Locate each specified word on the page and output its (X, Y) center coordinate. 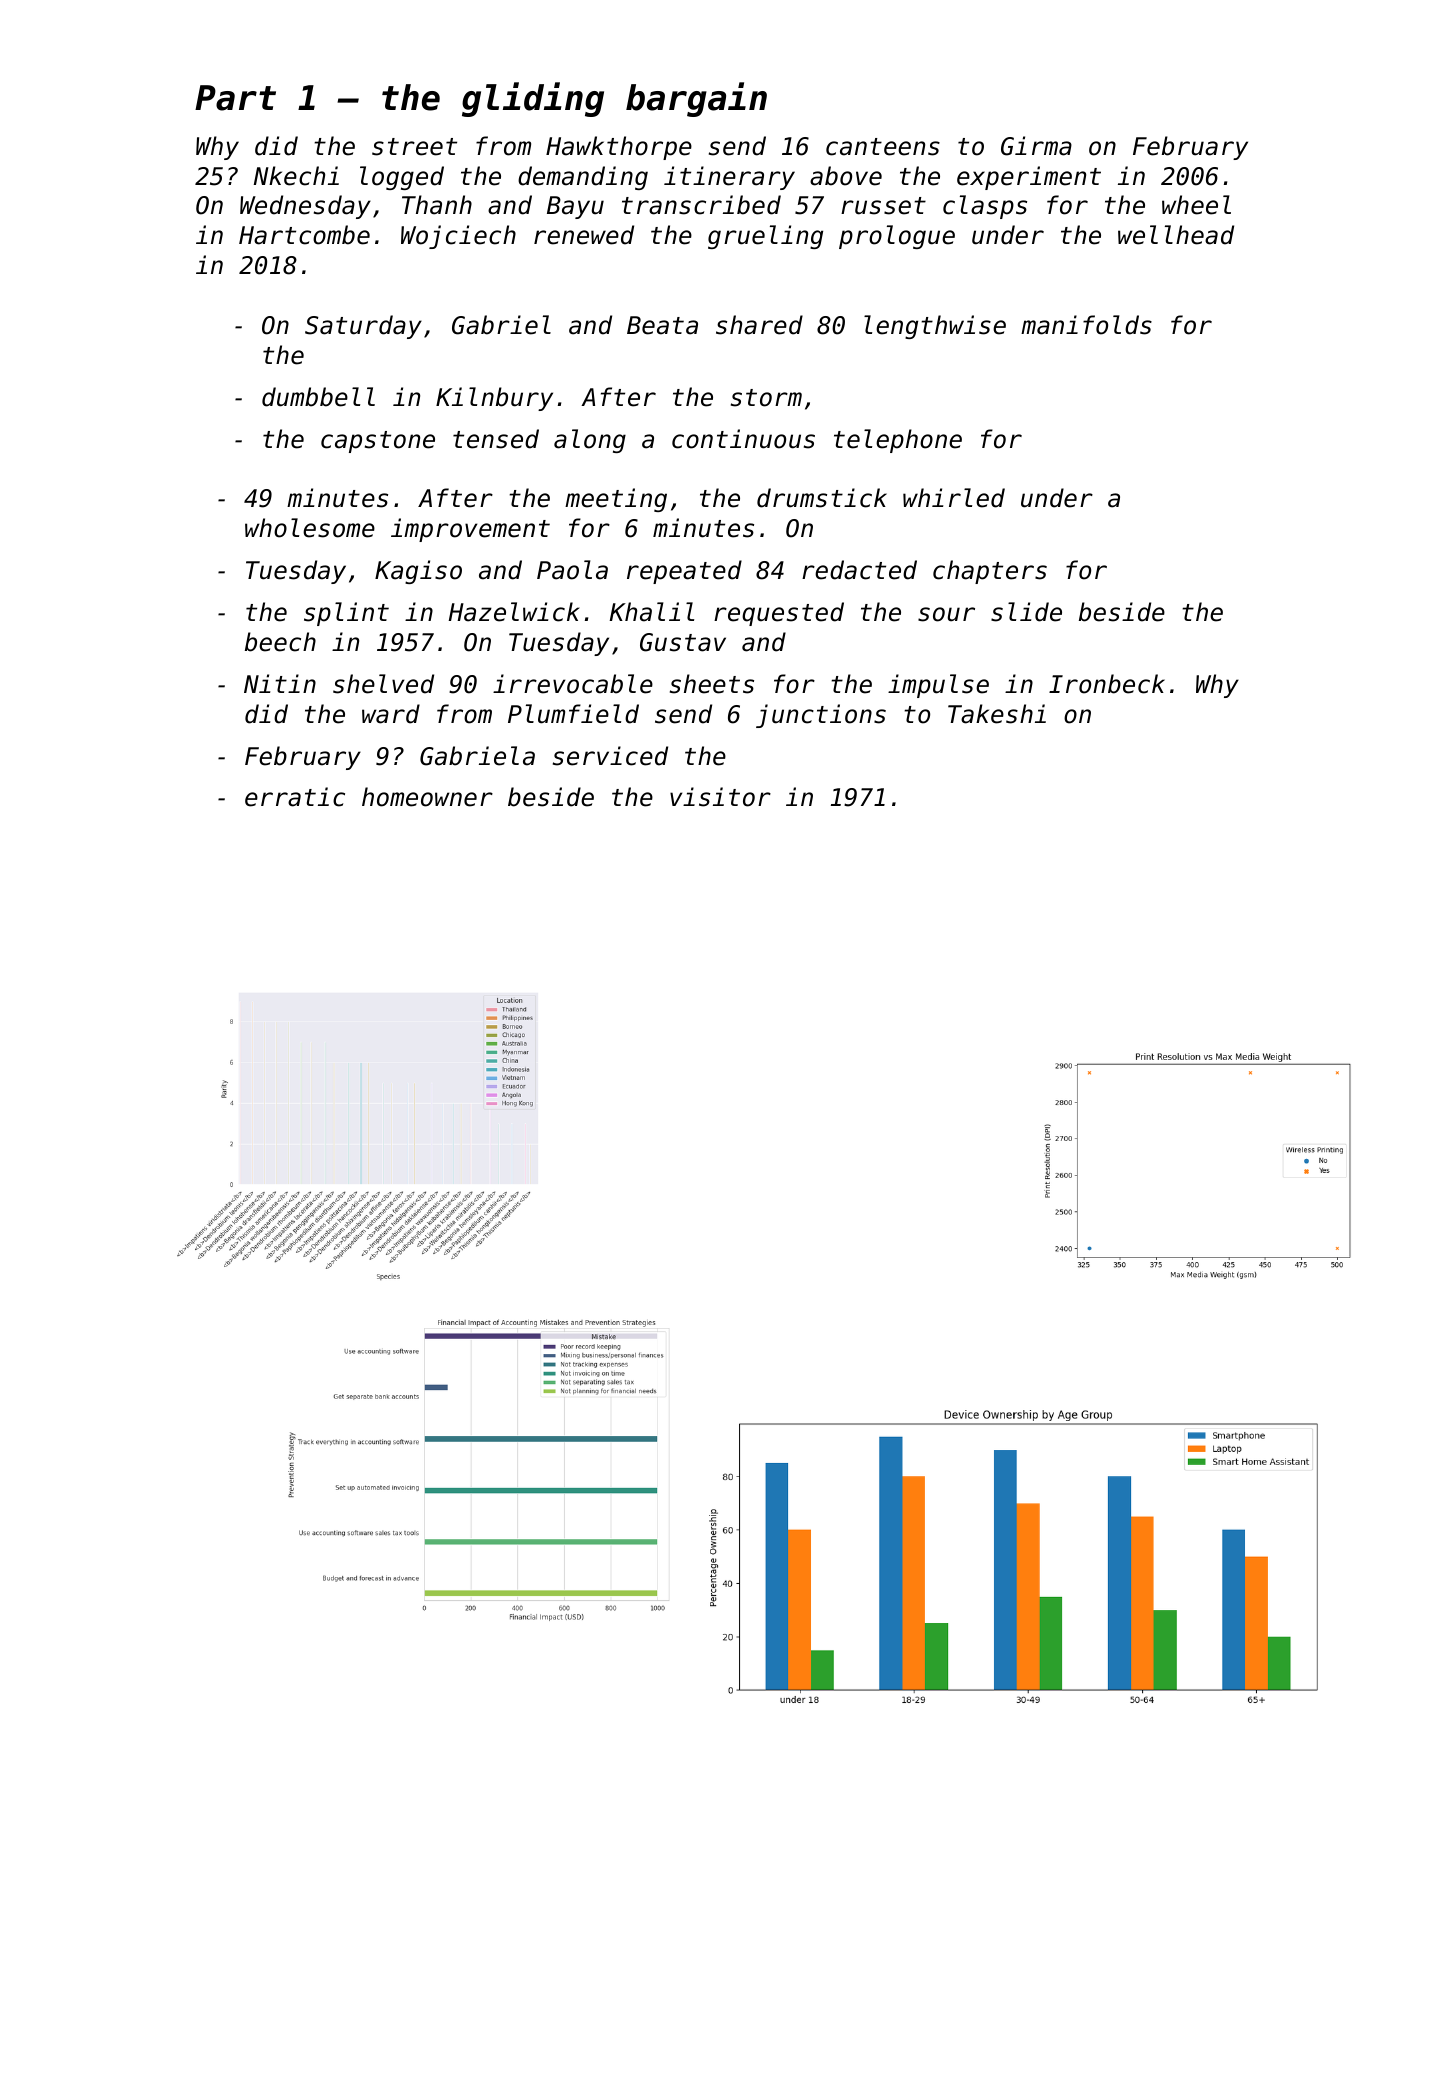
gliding (533, 99)
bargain (696, 99)
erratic (295, 797)
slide (1026, 612)
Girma (1036, 146)
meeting (616, 500)
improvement (470, 530)
